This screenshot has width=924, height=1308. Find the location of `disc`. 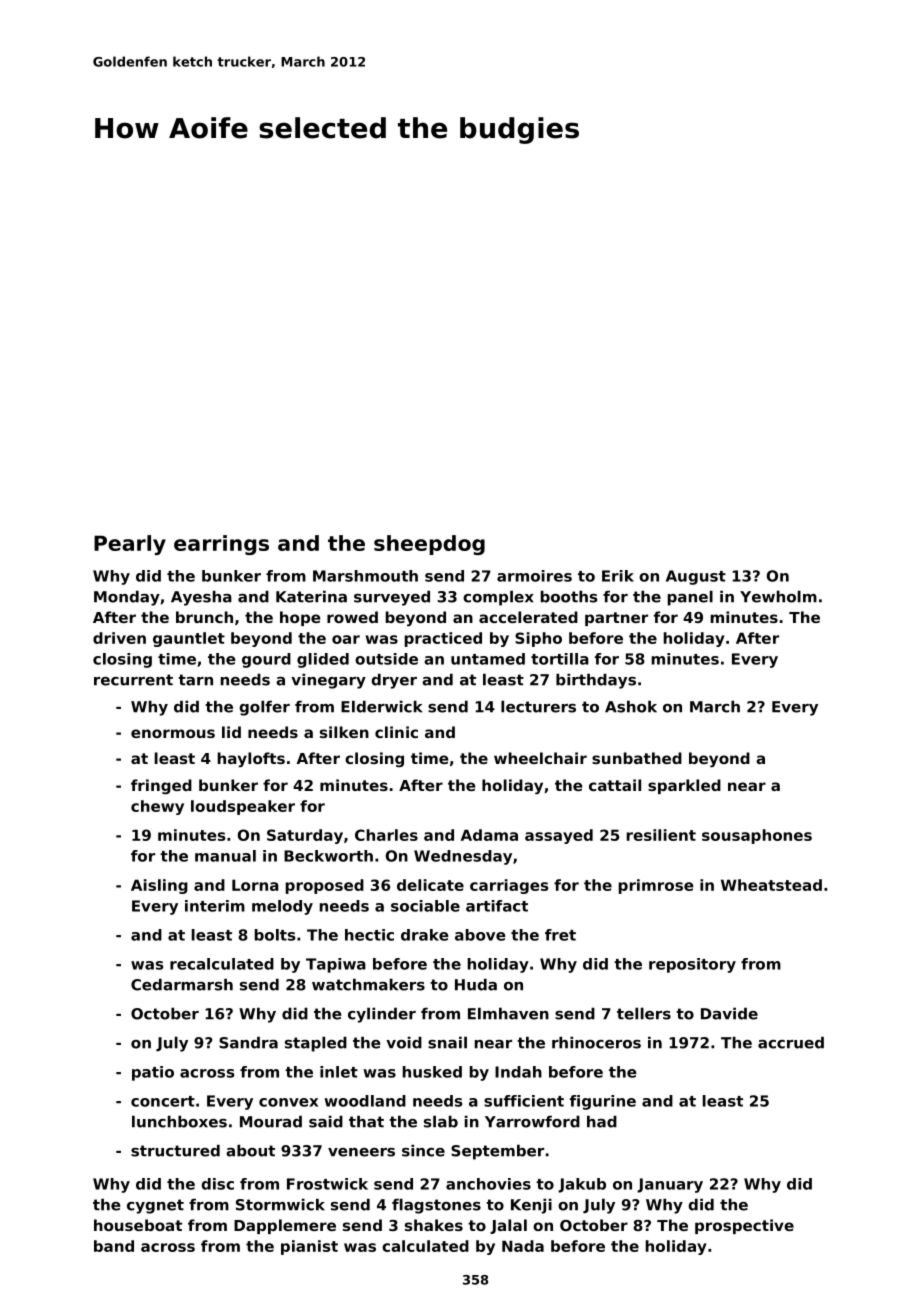

disc is located at coordinates (217, 1184).
